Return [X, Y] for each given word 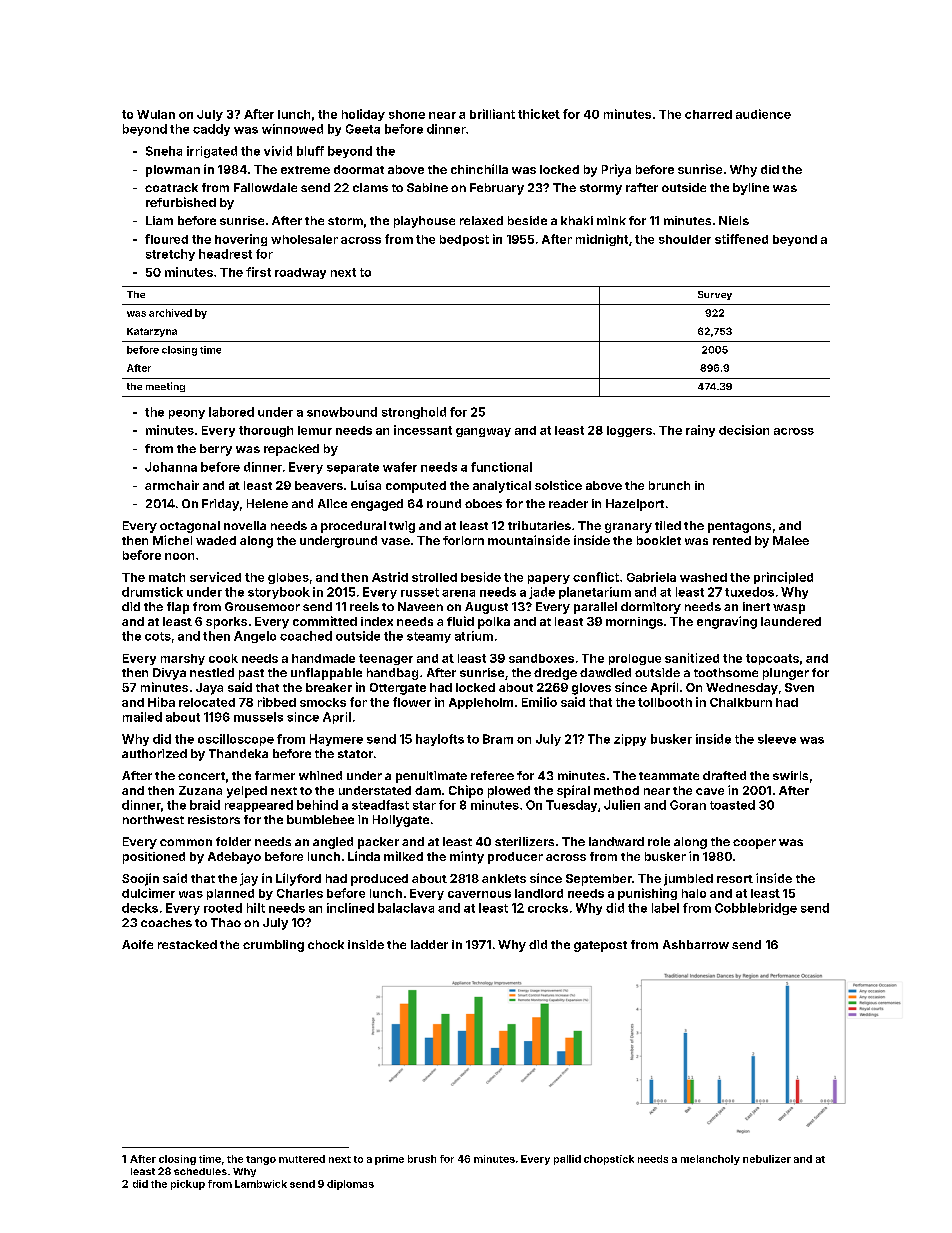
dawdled [605, 672]
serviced [215, 577]
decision [744, 430]
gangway [483, 432]
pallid [567, 1160]
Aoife [137, 944]
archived [170, 313]
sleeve [777, 739]
